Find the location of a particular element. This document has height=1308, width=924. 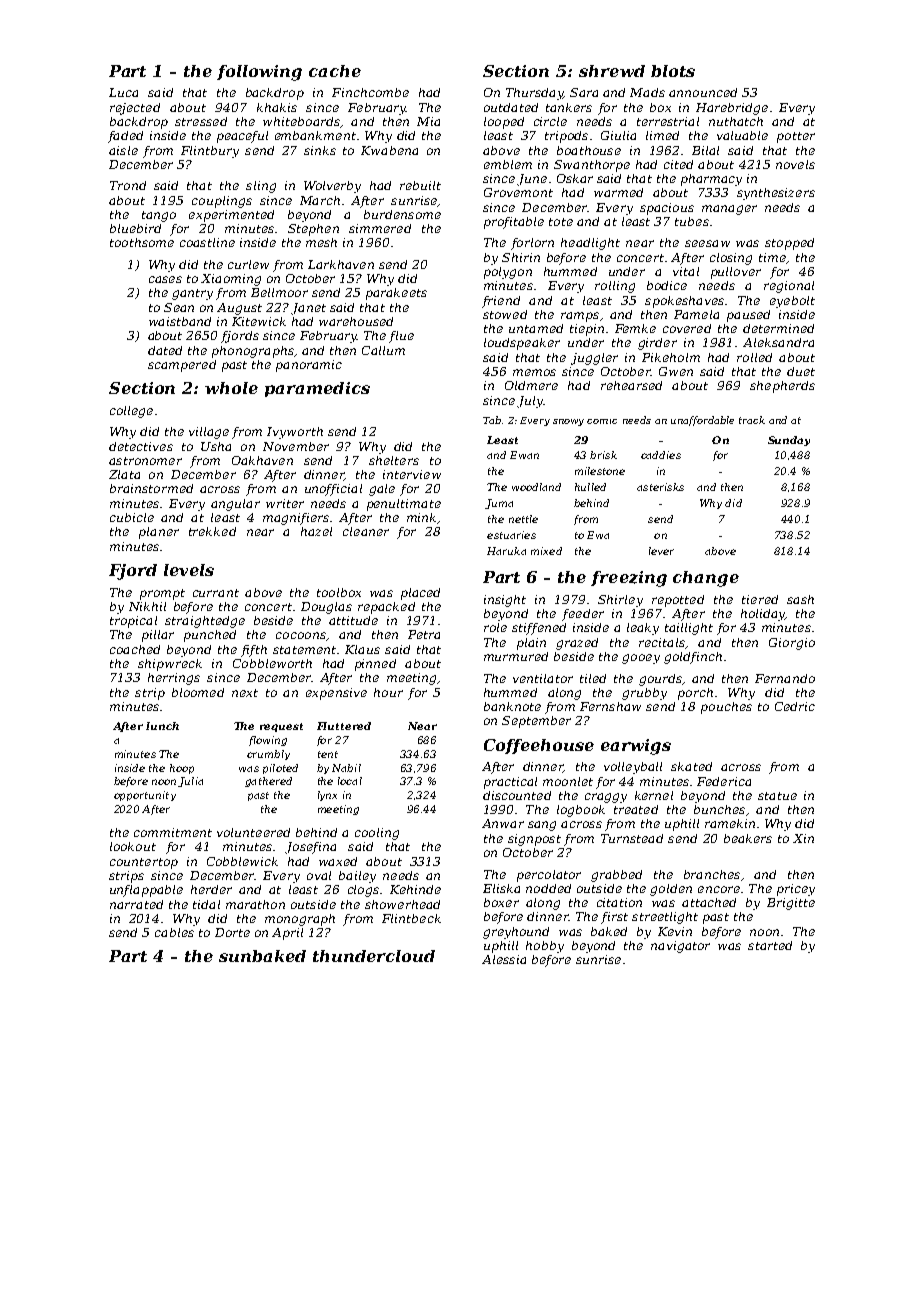

attitude is located at coordinates (353, 620).
